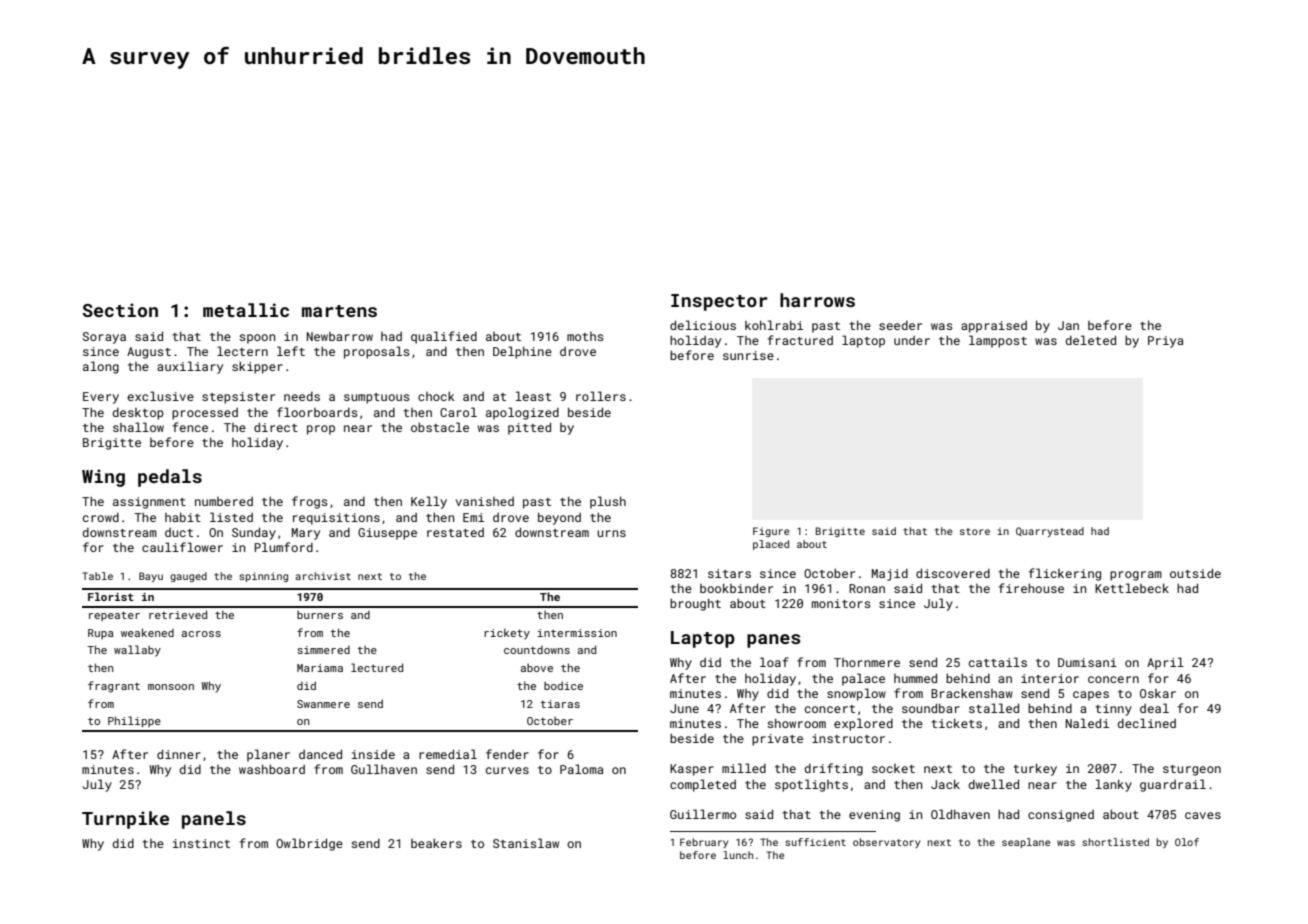 The width and height of the screenshot is (1308, 924). I want to click on metallic, so click(246, 310).
